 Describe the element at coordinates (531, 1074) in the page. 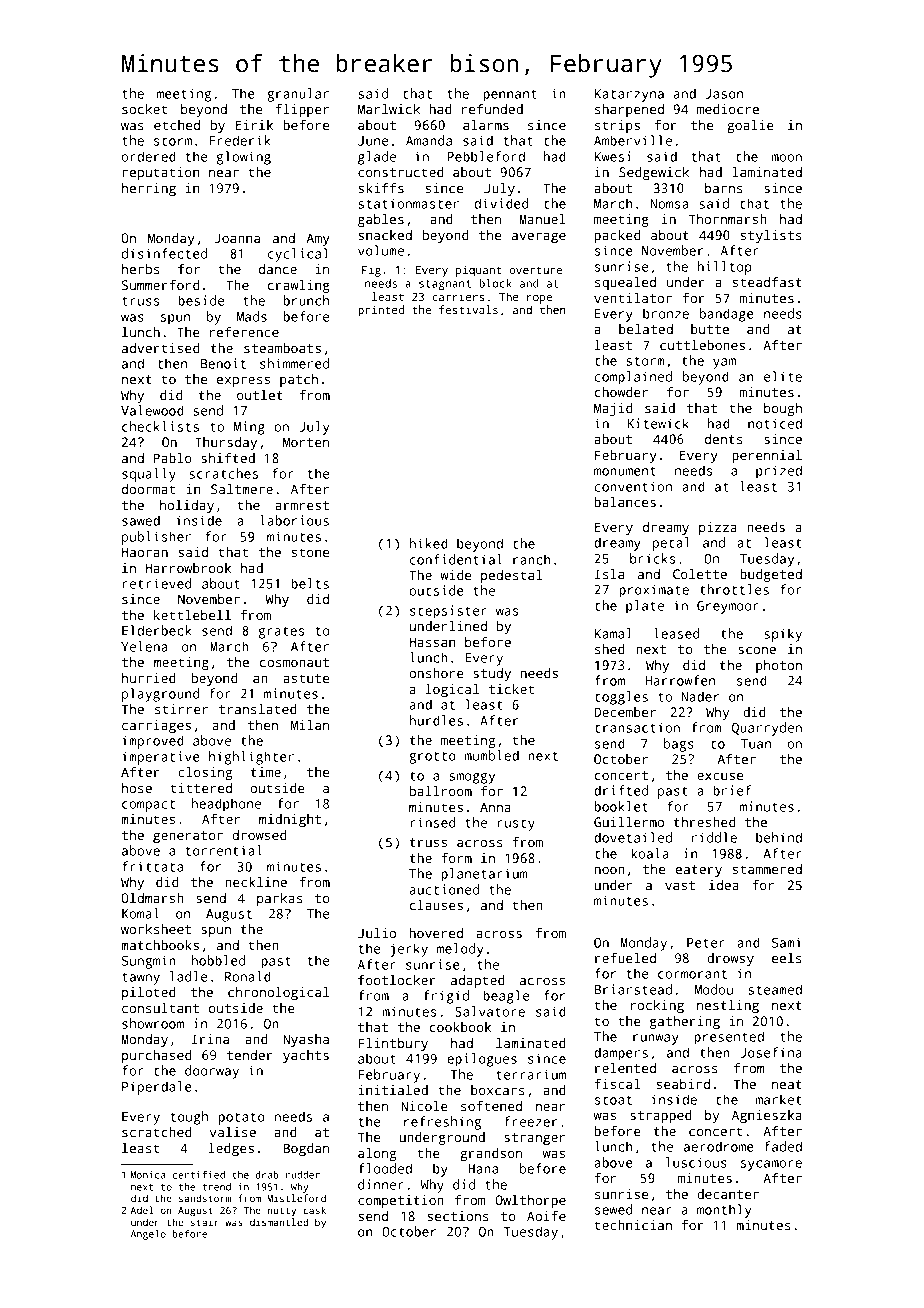

I see `terrarium` at that location.
